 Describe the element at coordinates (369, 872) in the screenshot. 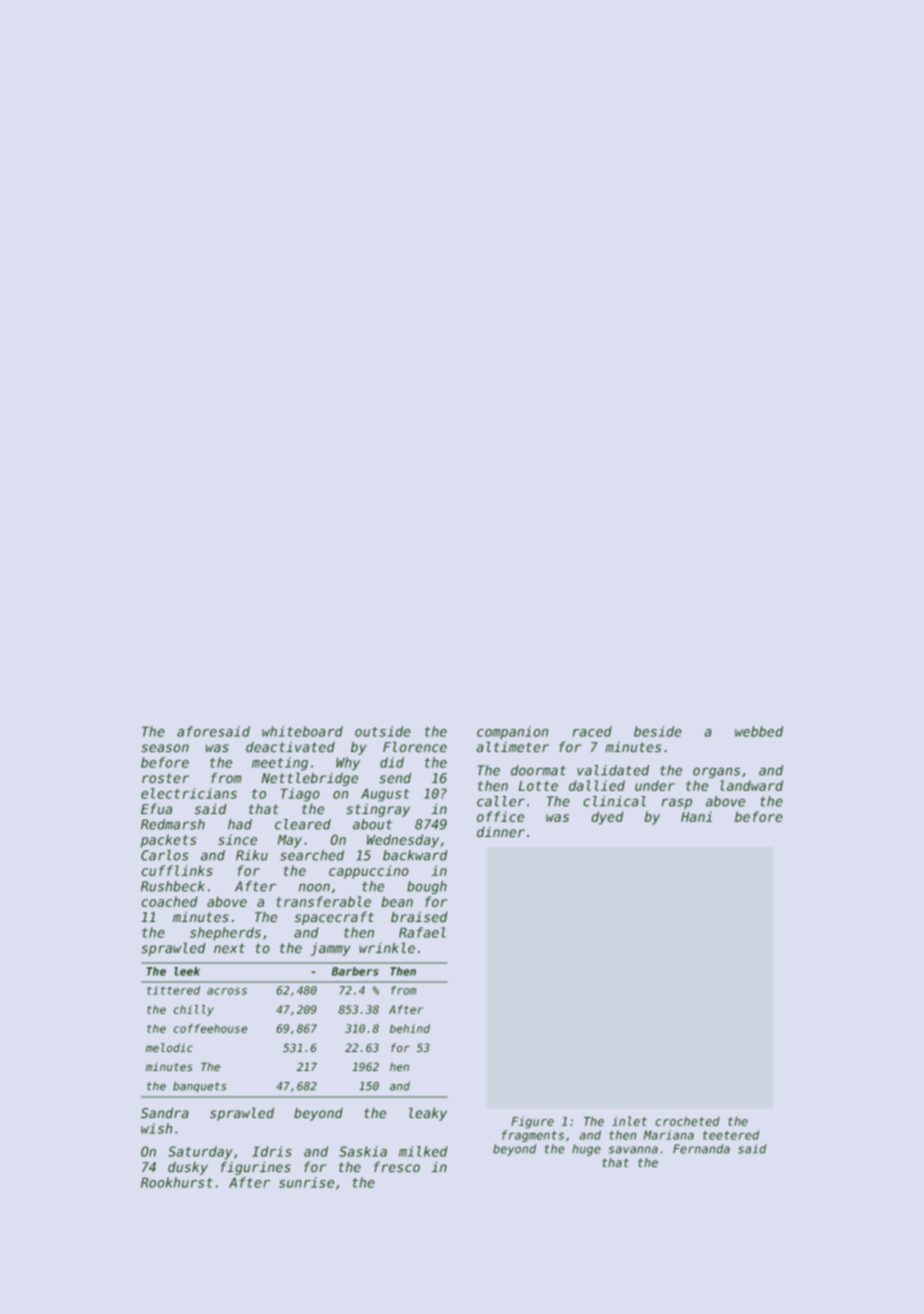

I see `cappuccino` at that location.
